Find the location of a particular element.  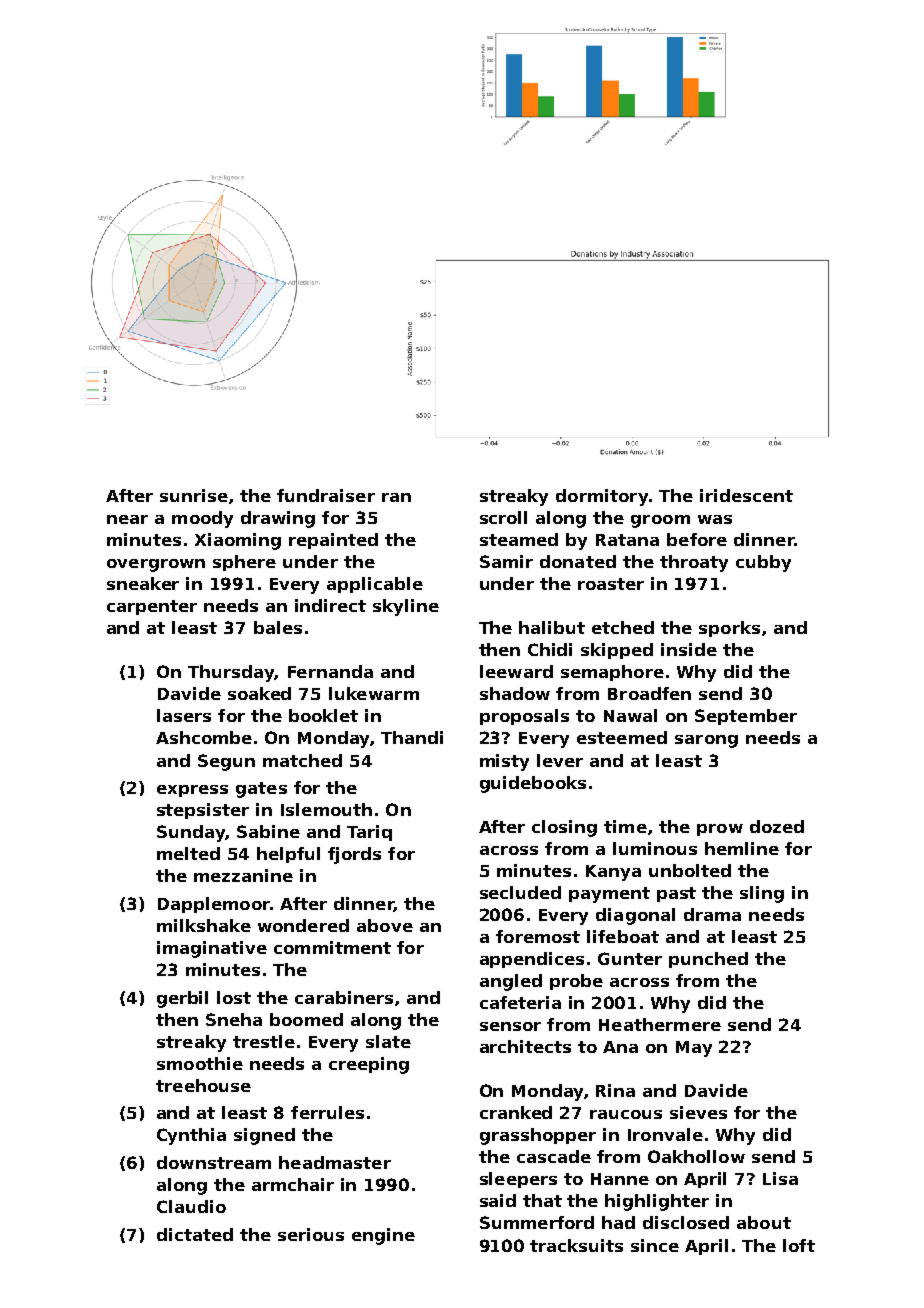

since is located at coordinates (655, 1245).
